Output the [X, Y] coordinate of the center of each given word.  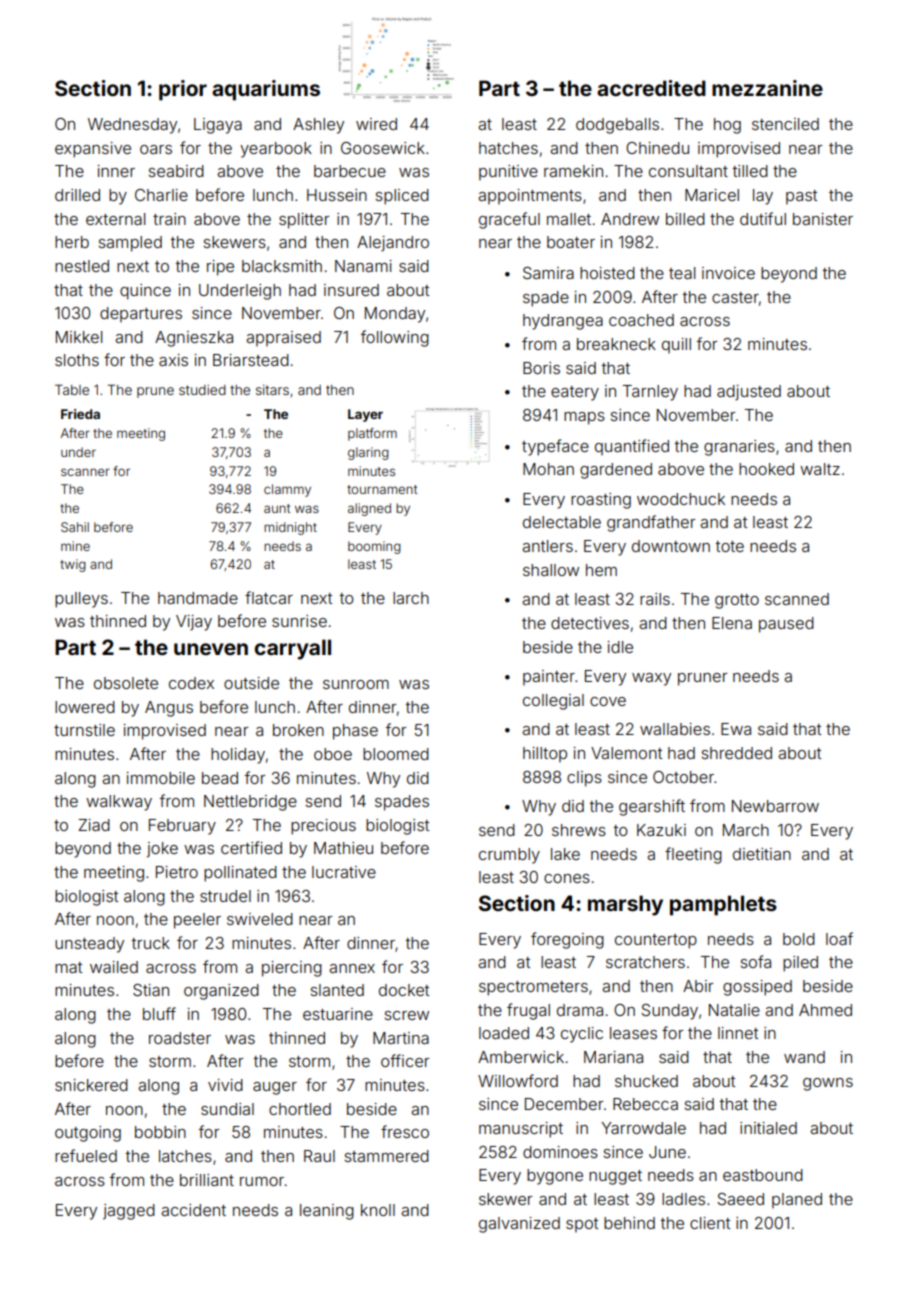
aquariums [266, 90]
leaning [327, 1212]
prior [183, 90]
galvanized [519, 1225]
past [801, 197]
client [710, 1223]
